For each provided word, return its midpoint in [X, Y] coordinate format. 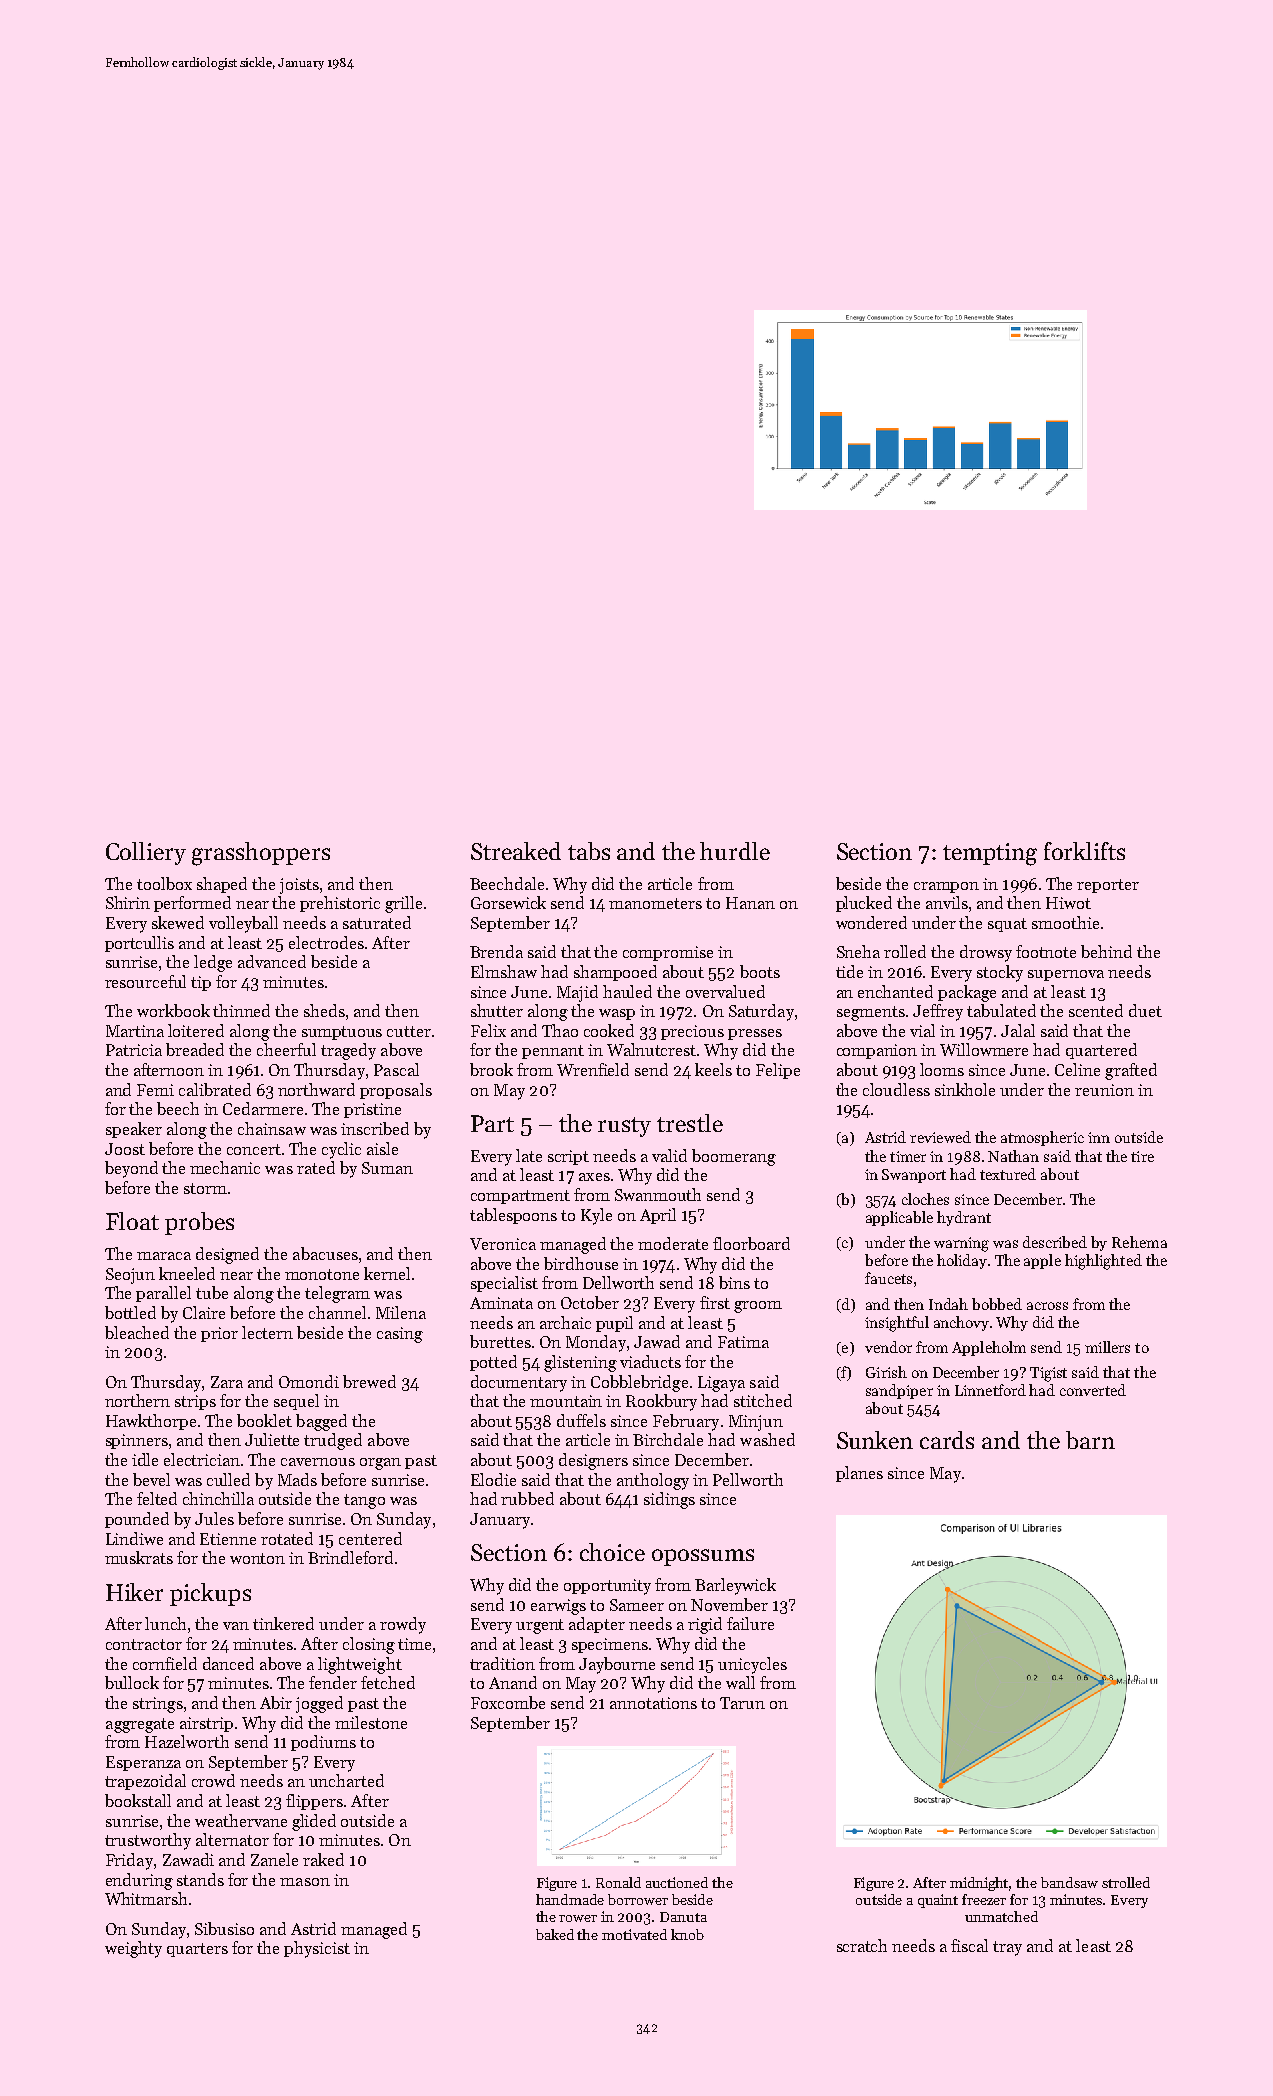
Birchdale [668, 1439]
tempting [990, 854]
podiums [323, 1743]
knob [687, 1934]
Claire [204, 1312]
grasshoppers [261, 854]
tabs [589, 851]
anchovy [961, 1323]
